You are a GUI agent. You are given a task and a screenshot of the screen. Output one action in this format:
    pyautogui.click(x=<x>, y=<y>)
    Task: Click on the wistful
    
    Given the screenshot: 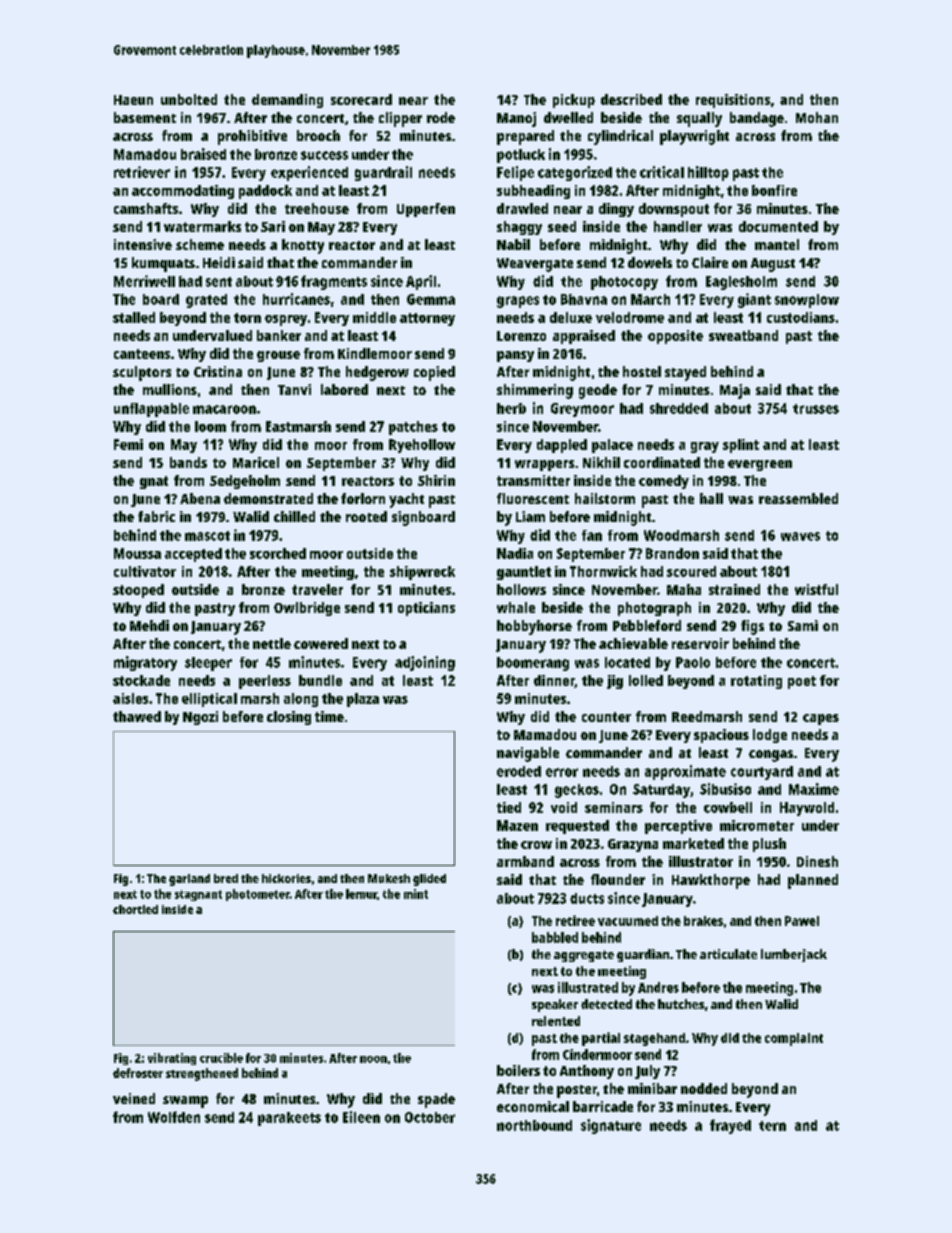 What is the action you would take?
    pyautogui.click(x=816, y=589)
